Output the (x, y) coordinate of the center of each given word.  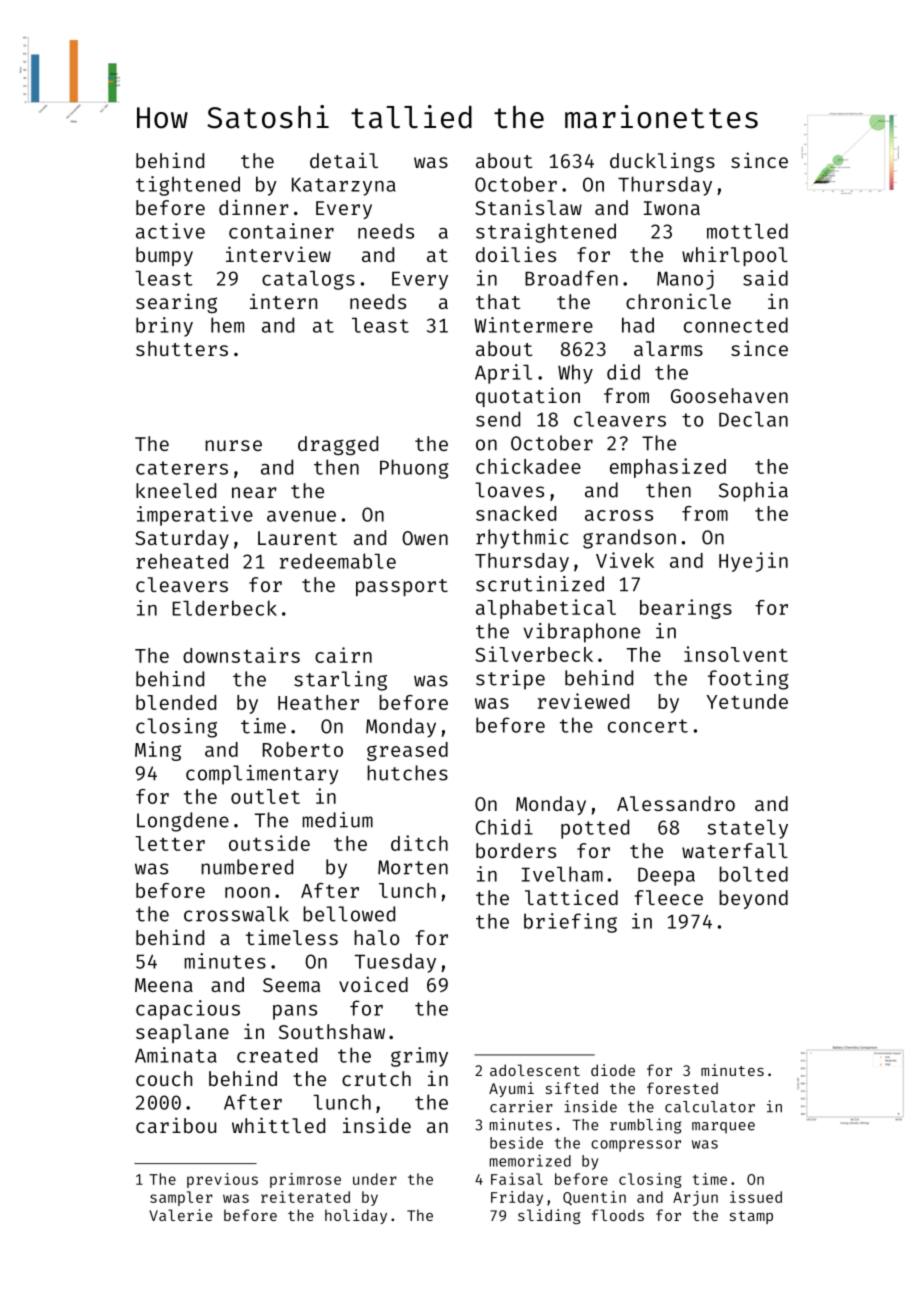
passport (402, 587)
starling (340, 681)
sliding (549, 1216)
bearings (686, 609)
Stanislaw (528, 207)
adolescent (535, 1070)
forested (682, 1088)
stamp (751, 1217)
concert (648, 726)
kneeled (176, 490)
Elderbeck (225, 608)
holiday (356, 1216)
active (170, 231)
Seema (291, 985)
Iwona (672, 208)
